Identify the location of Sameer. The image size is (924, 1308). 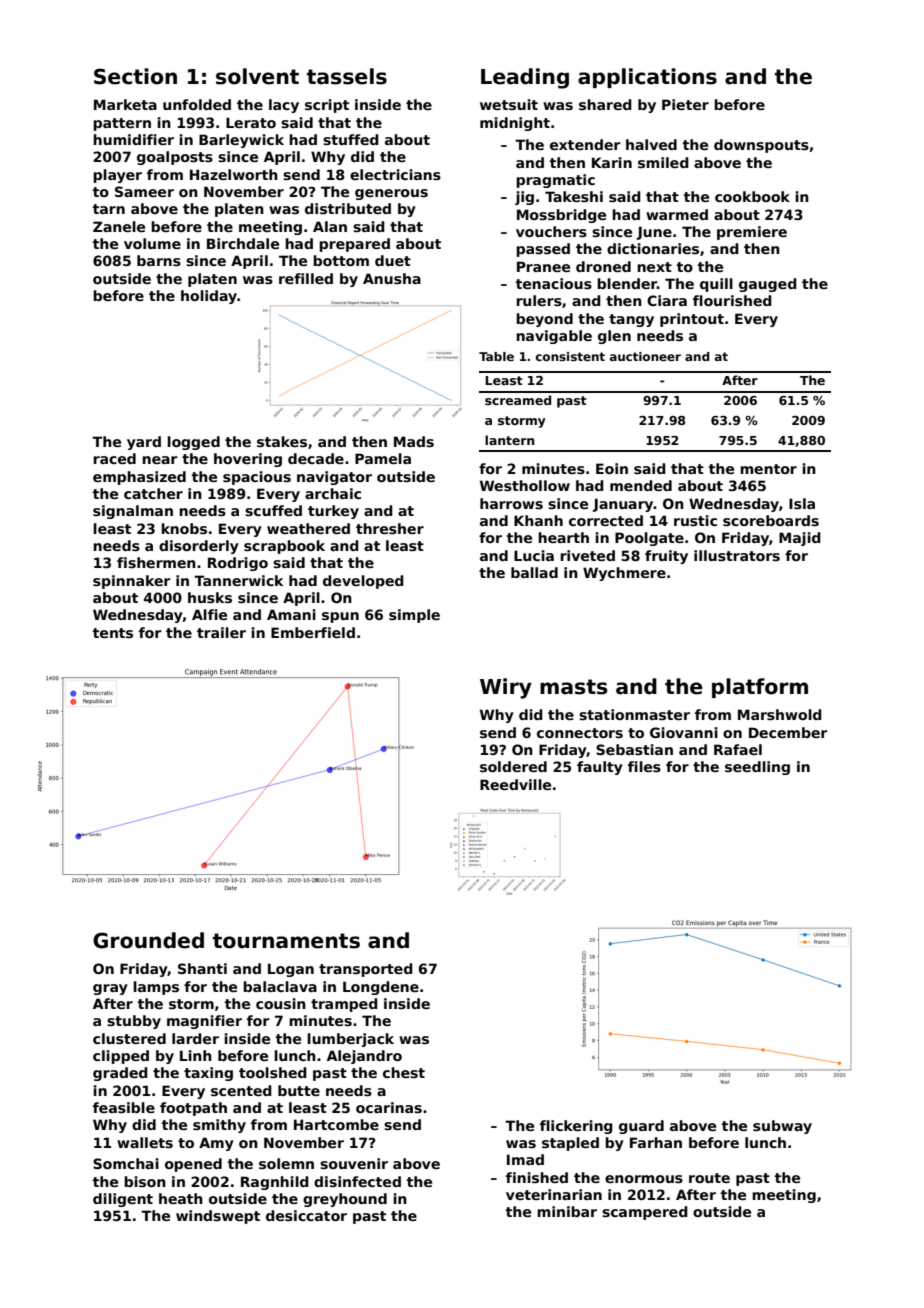
(144, 191).
